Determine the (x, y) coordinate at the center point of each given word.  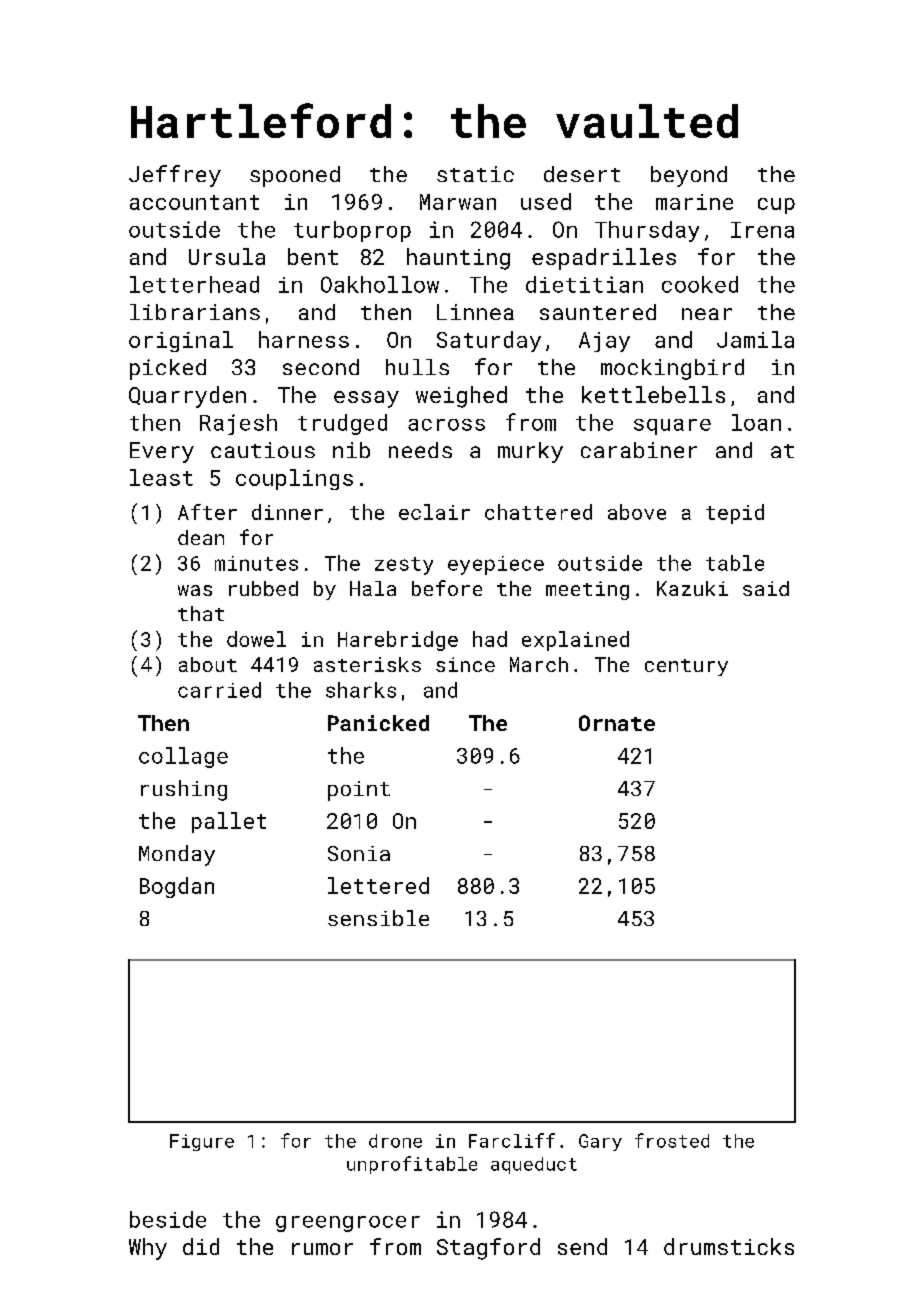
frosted (672, 1140)
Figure (202, 1142)
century (686, 667)
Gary (600, 1142)
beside (168, 1219)
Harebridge (398, 641)
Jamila (755, 339)
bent (313, 256)
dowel (256, 639)
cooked (700, 284)
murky (530, 452)
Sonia (359, 853)
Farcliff (512, 1140)
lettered (378, 885)
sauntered (598, 312)
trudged (342, 424)
